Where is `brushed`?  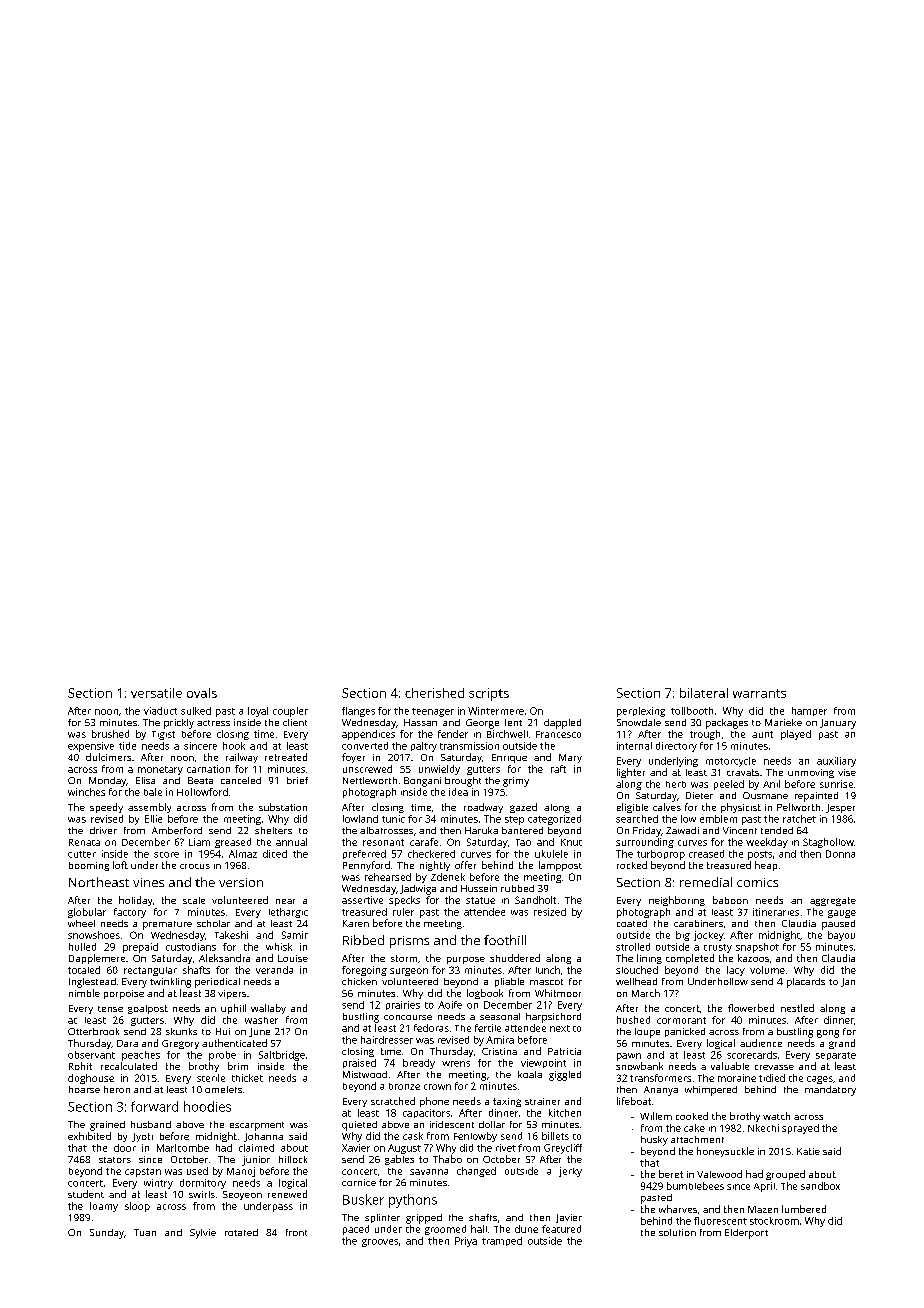 brushed is located at coordinates (110, 734).
